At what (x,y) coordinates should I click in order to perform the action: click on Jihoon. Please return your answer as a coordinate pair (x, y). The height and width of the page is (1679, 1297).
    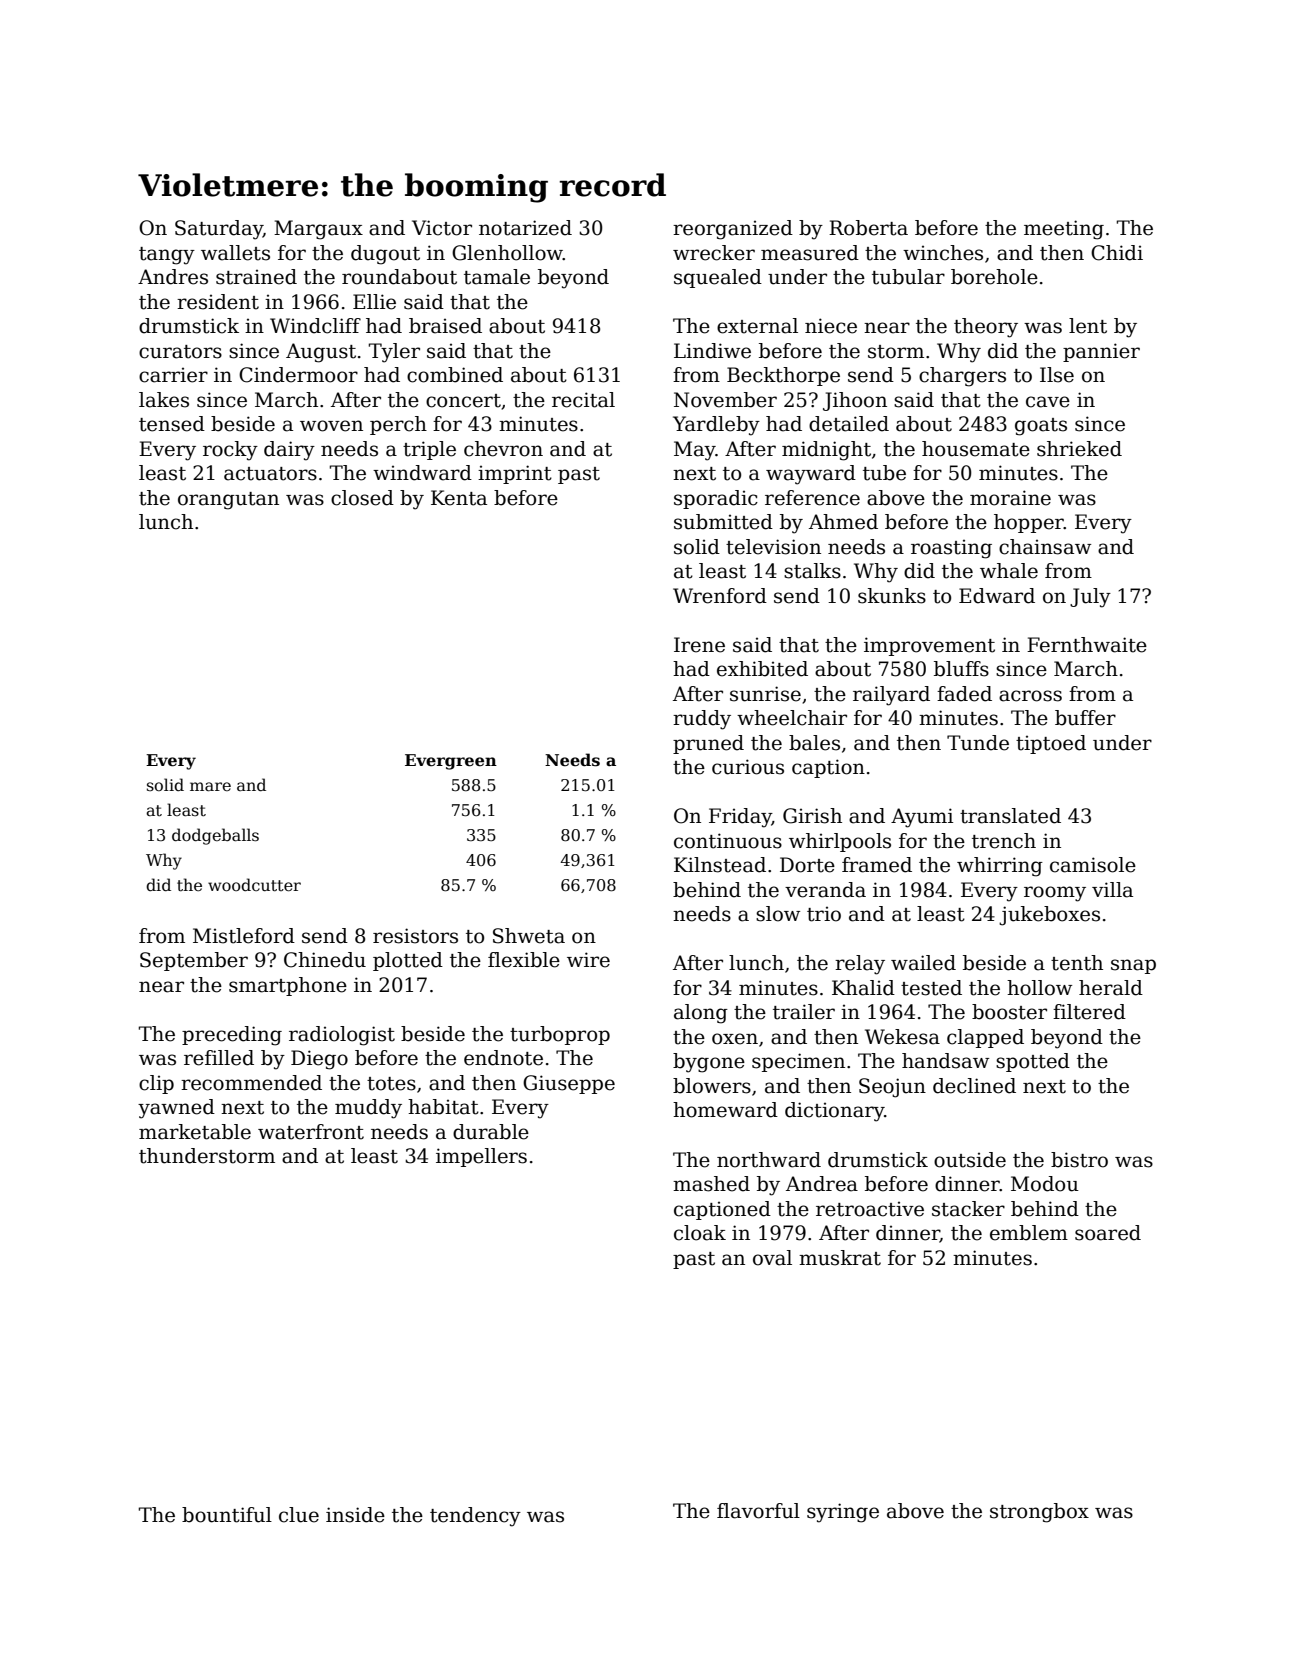
    Looking at the image, I should click on (855, 401).
